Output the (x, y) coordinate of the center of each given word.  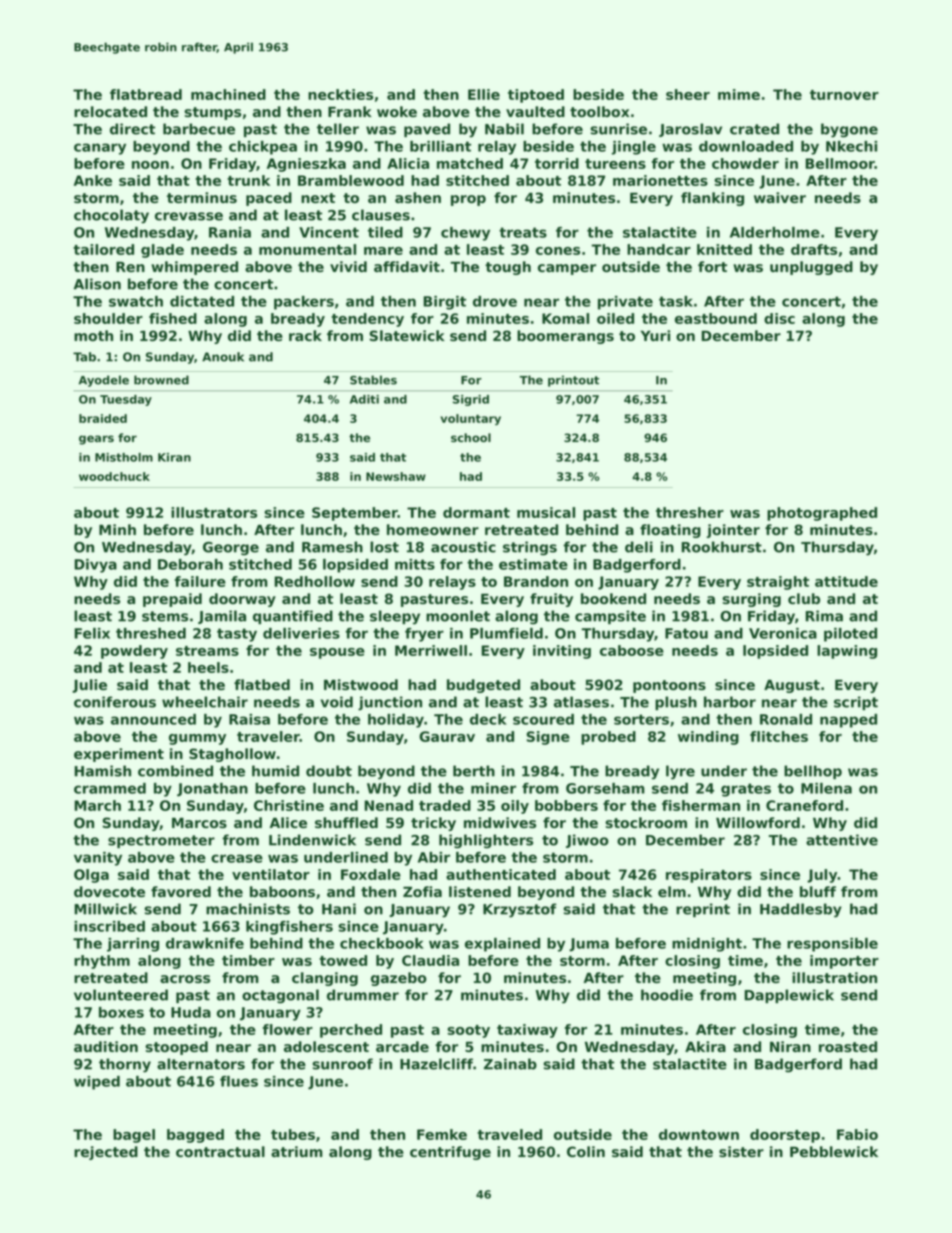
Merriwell (431, 650)
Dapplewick (789, 996)
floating (670, 531)
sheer (688, 94)
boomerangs (565, 337)
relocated (110, 111)
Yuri (655, 335)
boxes (121, 1012)
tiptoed (536, 96)
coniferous (115, 702)
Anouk (223, 357)
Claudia (430, 960)
